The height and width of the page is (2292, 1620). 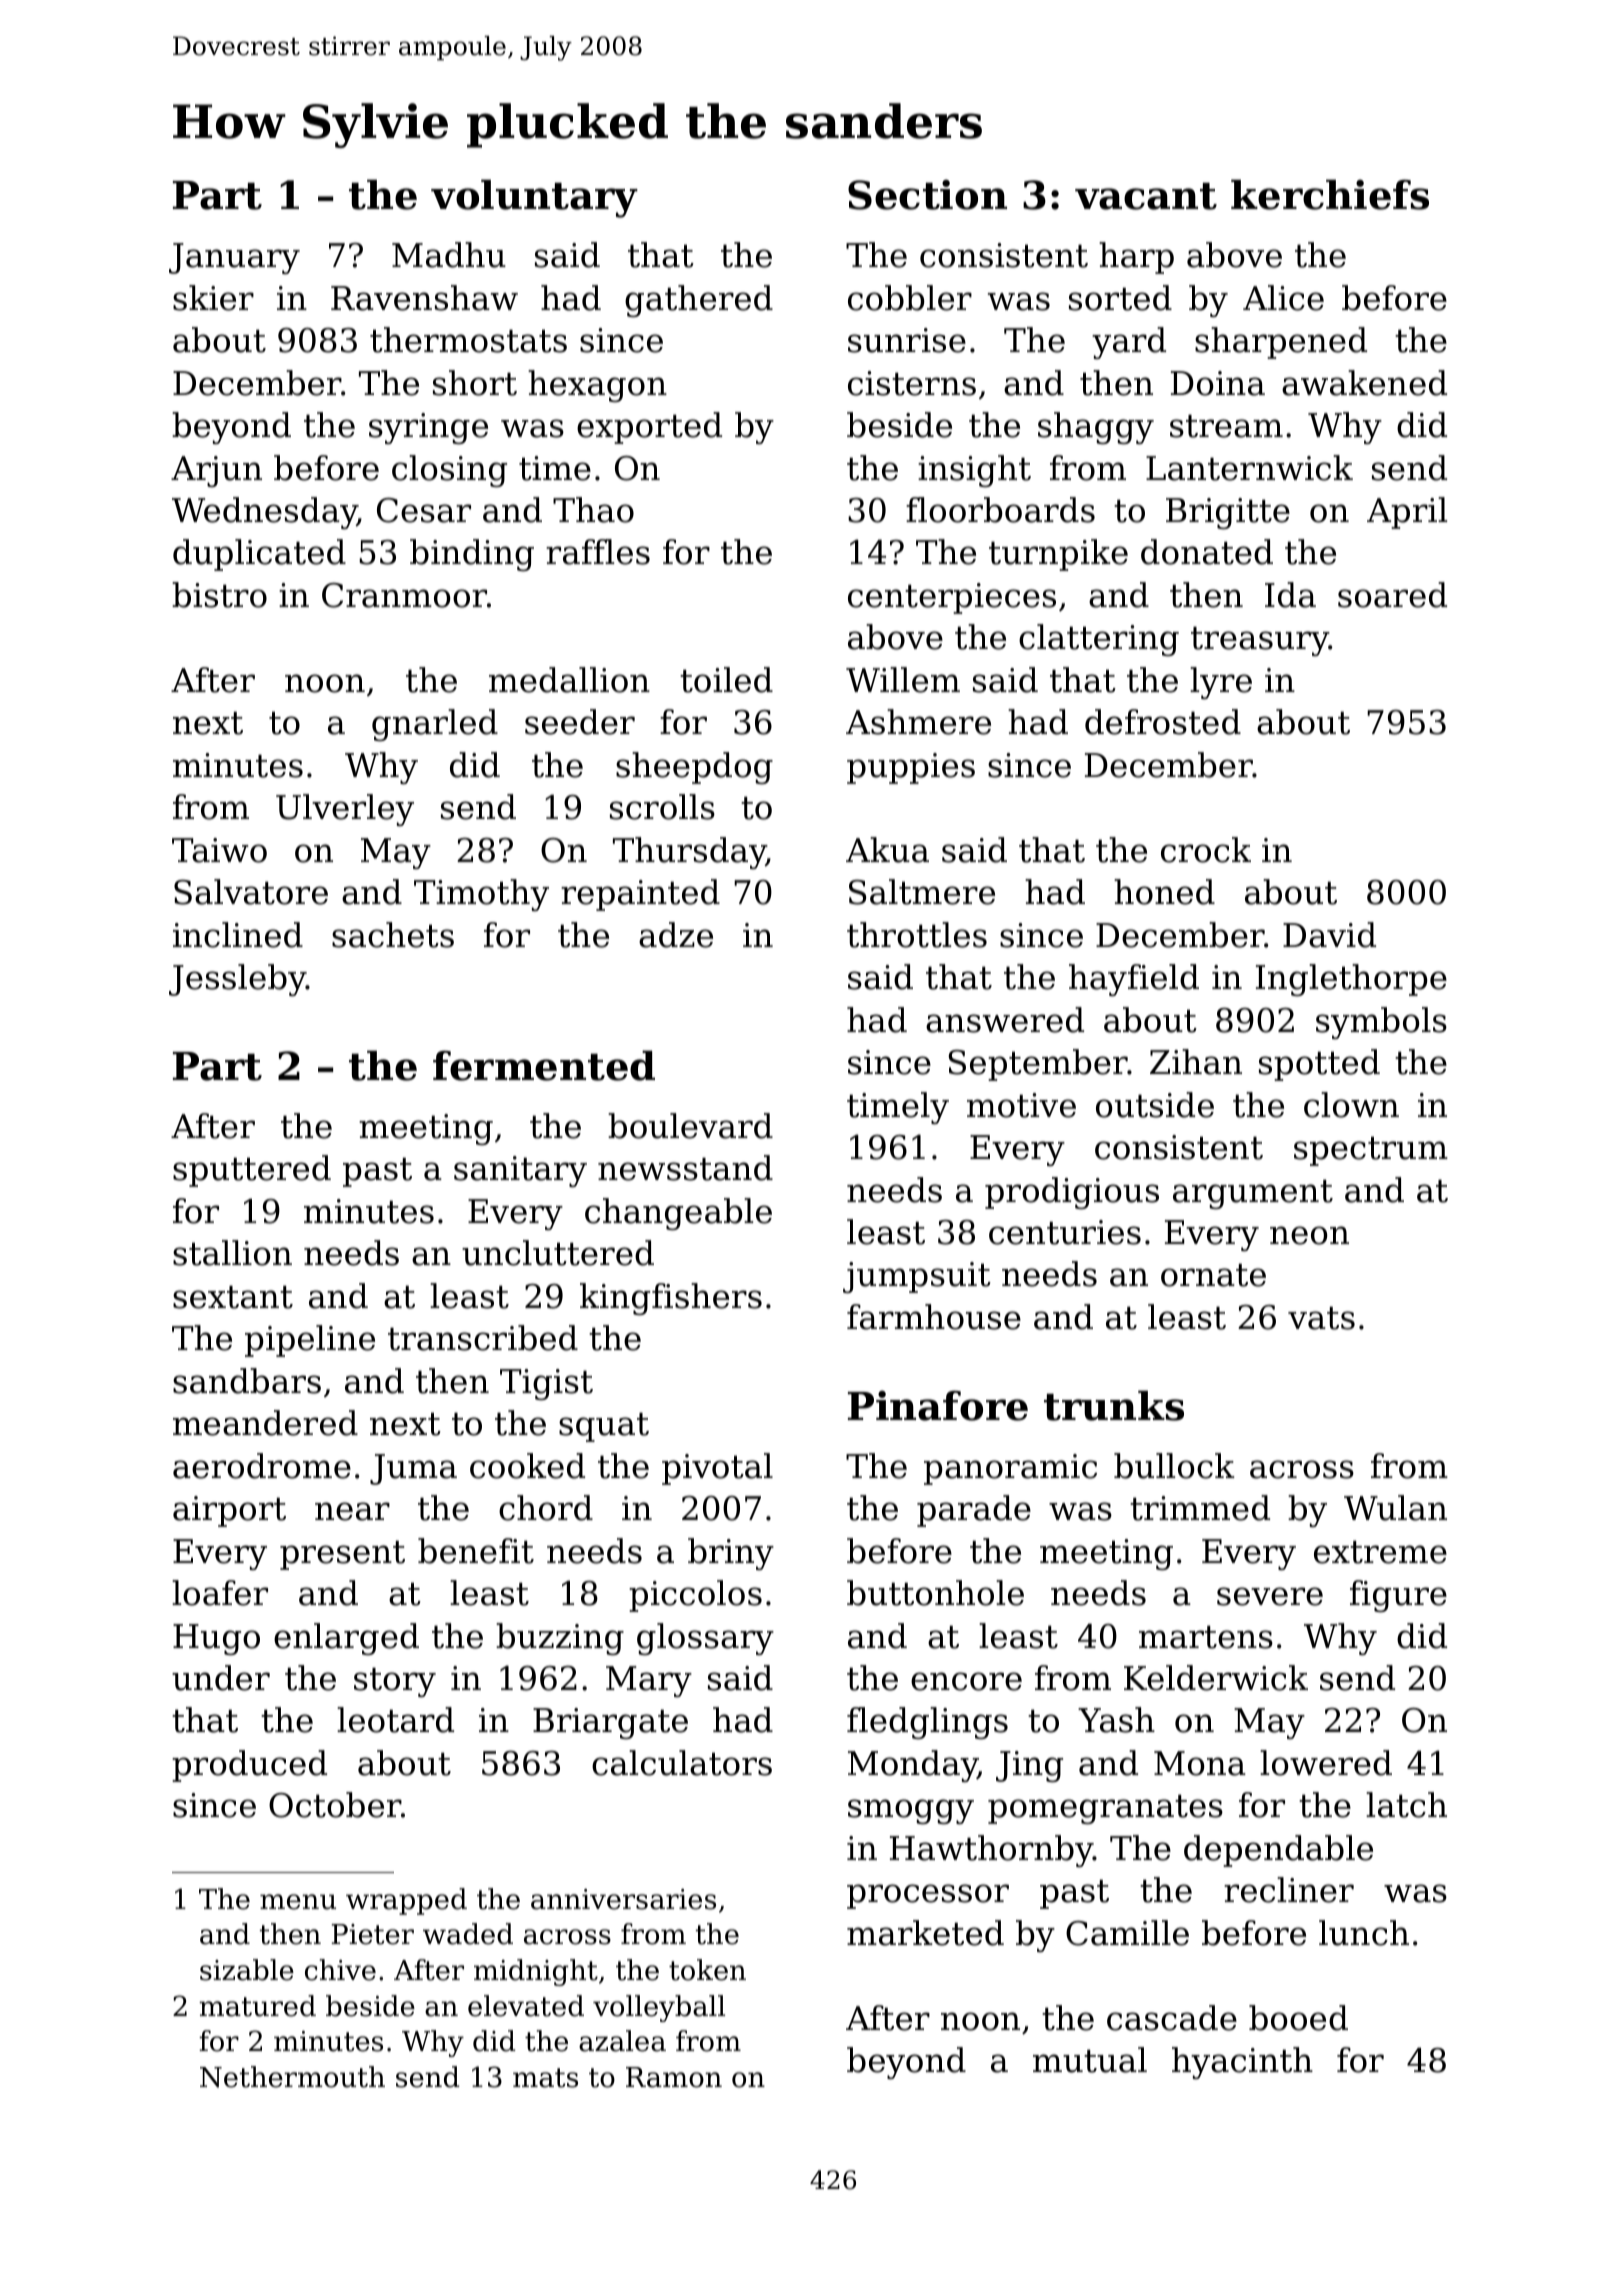 What do you see at coordinates (1407, 513) in the page?
I see `April` at bounding box center [1407, 513].
